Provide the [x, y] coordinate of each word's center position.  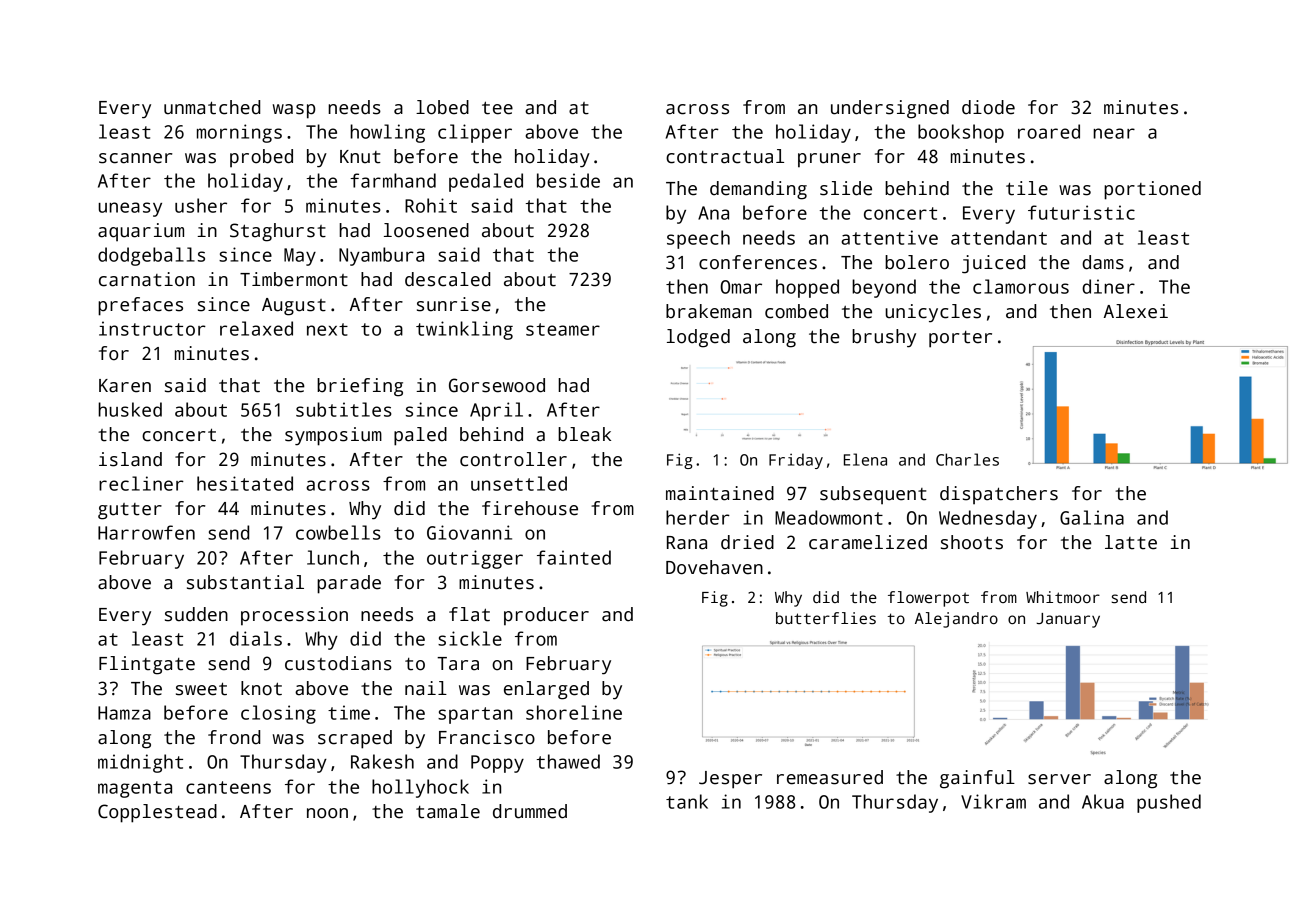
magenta [135, 789]
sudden [196, 614]
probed [261, 158]
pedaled [486, 182]
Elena [865, 459]
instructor [152, 328]
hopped [807, 288]
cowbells [338, 532]
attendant [999, 237]
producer [546, 616]
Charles [967, 459]
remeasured [830, 777]
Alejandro [956, 620]
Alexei [1136, 311]
